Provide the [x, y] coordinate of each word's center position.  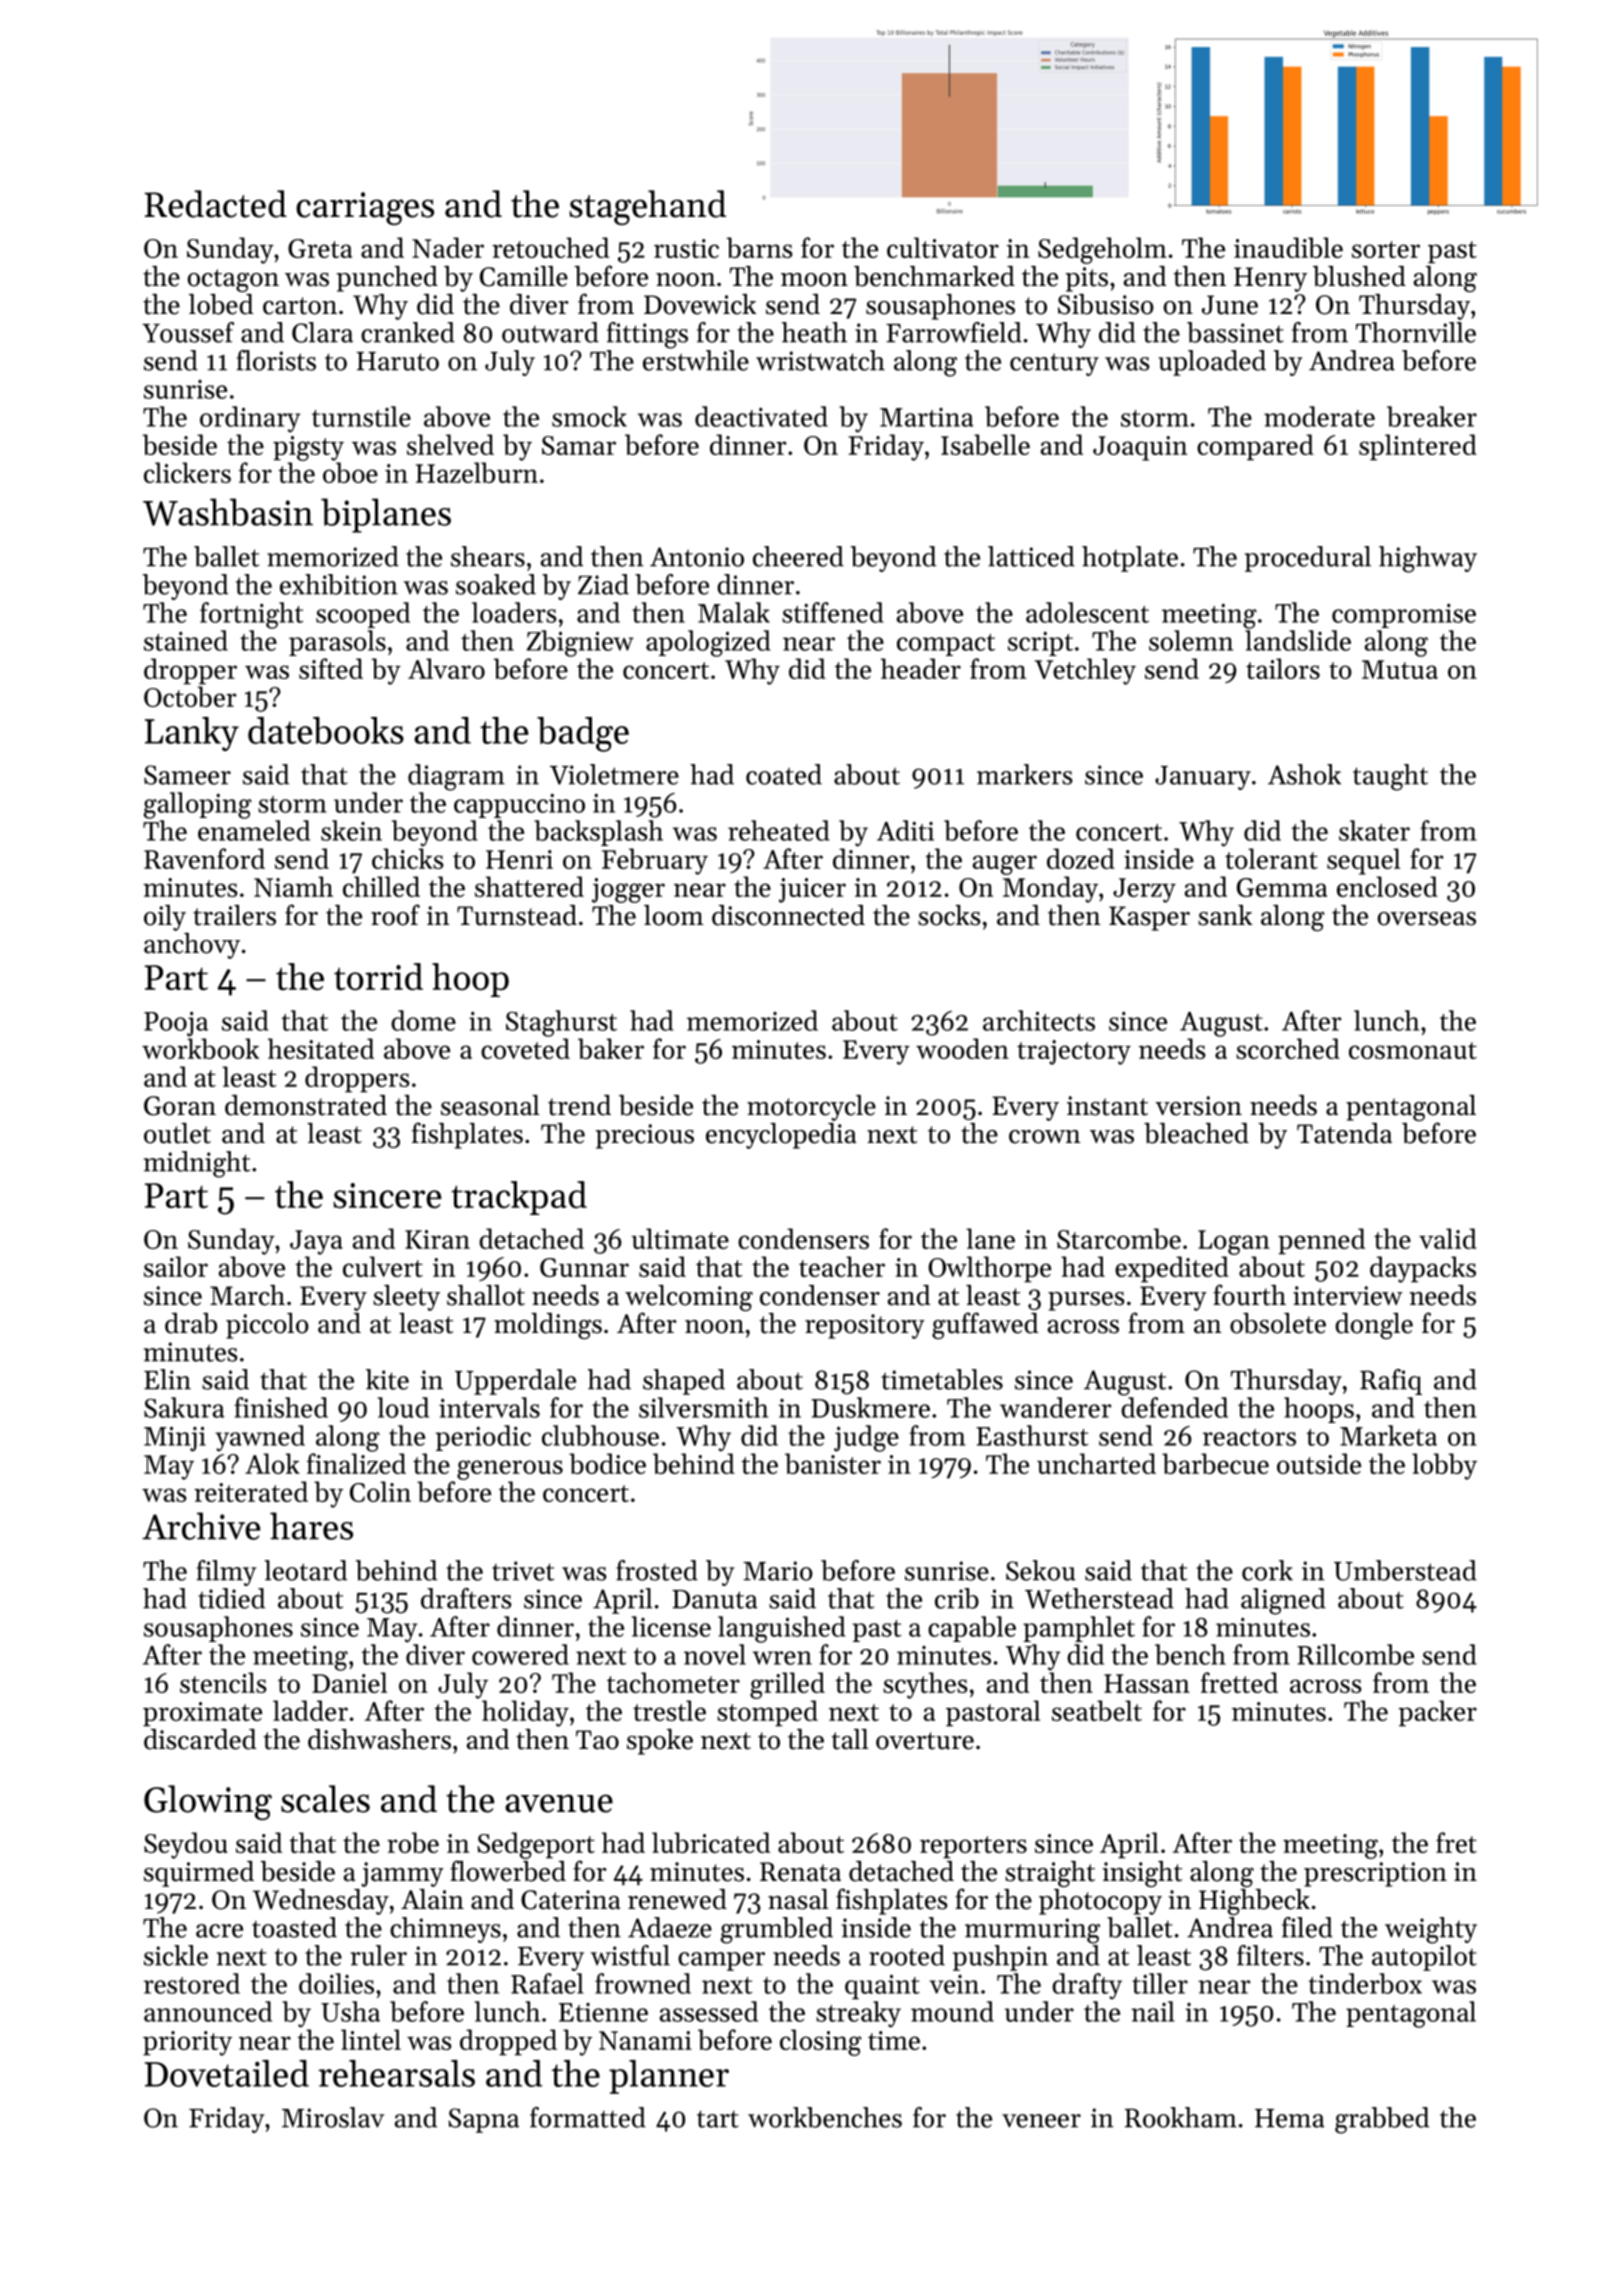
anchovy [192, 946]
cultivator [943, 247]
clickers [187, 472]
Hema [1290, 2118]
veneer [1041, 2121]
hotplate [1130, 559]
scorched [1288, 1048]
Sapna [483, 2120]
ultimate [680, 1238]
